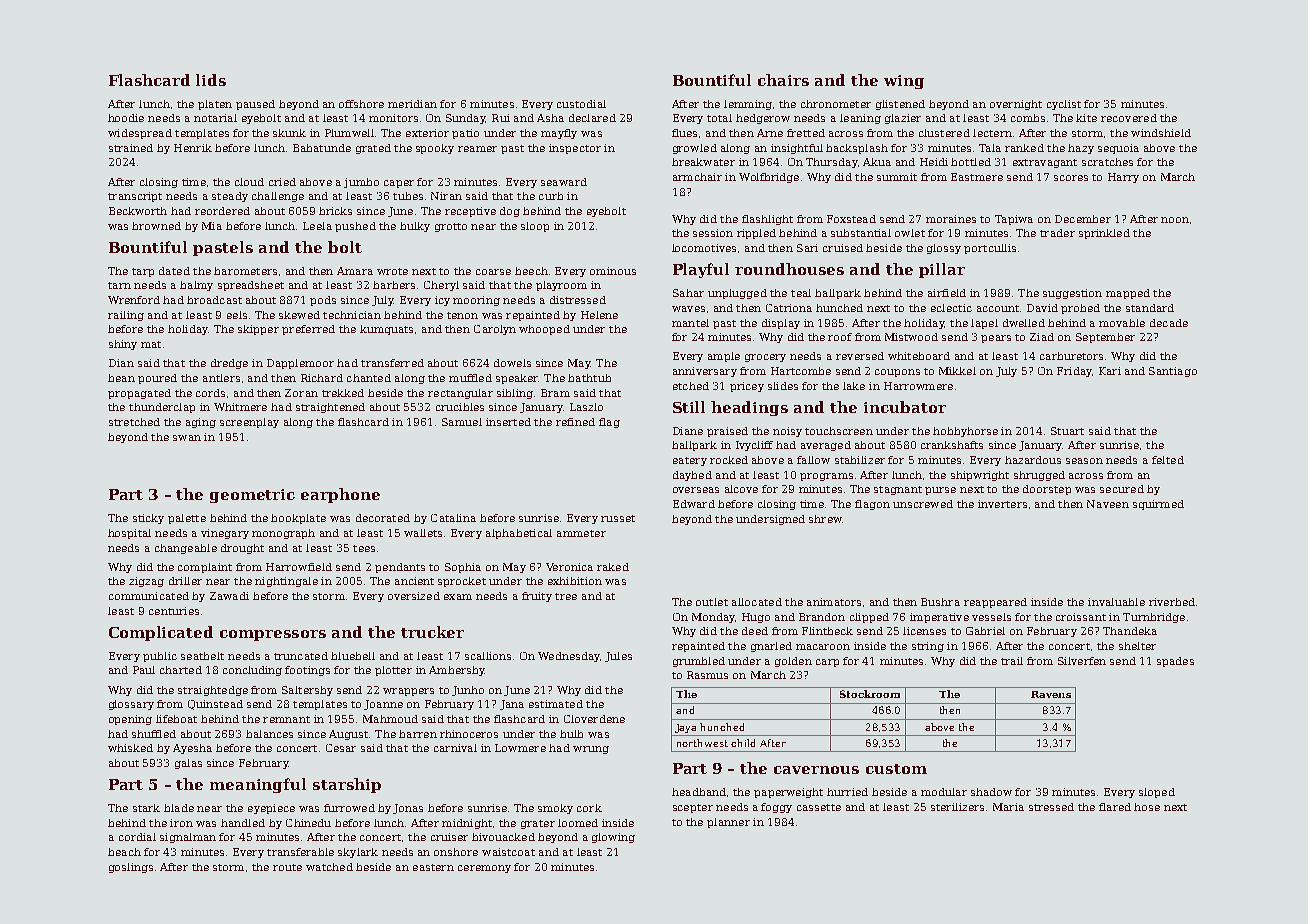 Image resolution: width=1308 pixels, height=924 pixels. What do you see at coordinates (783, 80) in the screenshot?
I see `chairs` at bounding box center [783, 80].
